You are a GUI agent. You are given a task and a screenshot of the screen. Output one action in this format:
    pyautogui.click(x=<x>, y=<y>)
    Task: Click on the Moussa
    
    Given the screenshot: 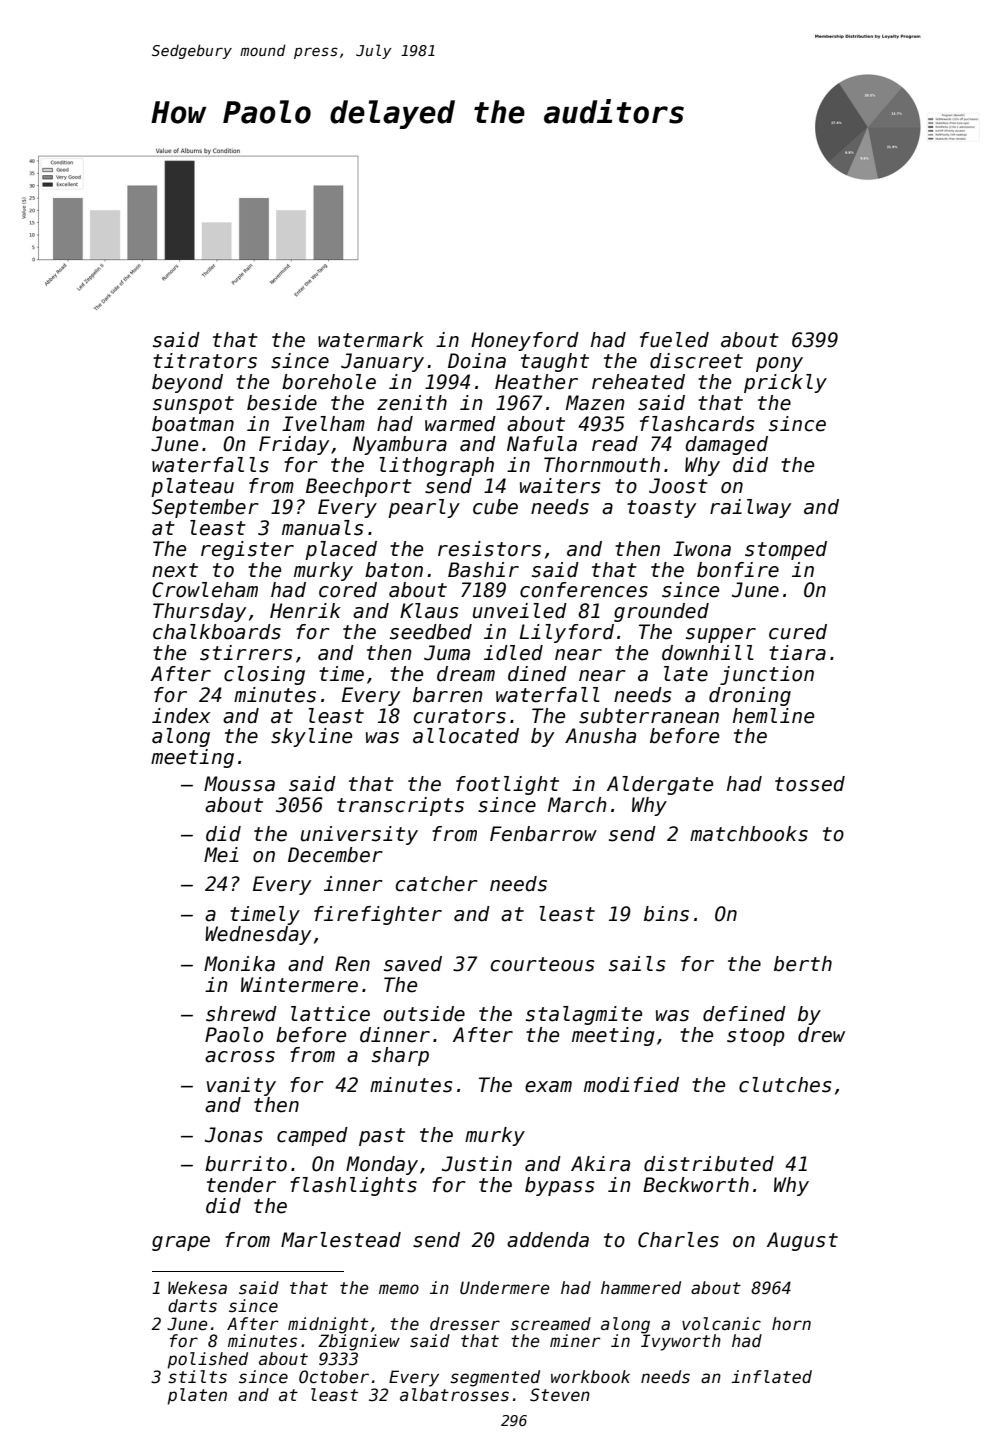 What is the action you would take?
    pyautogui.click(x=239, y=784)
